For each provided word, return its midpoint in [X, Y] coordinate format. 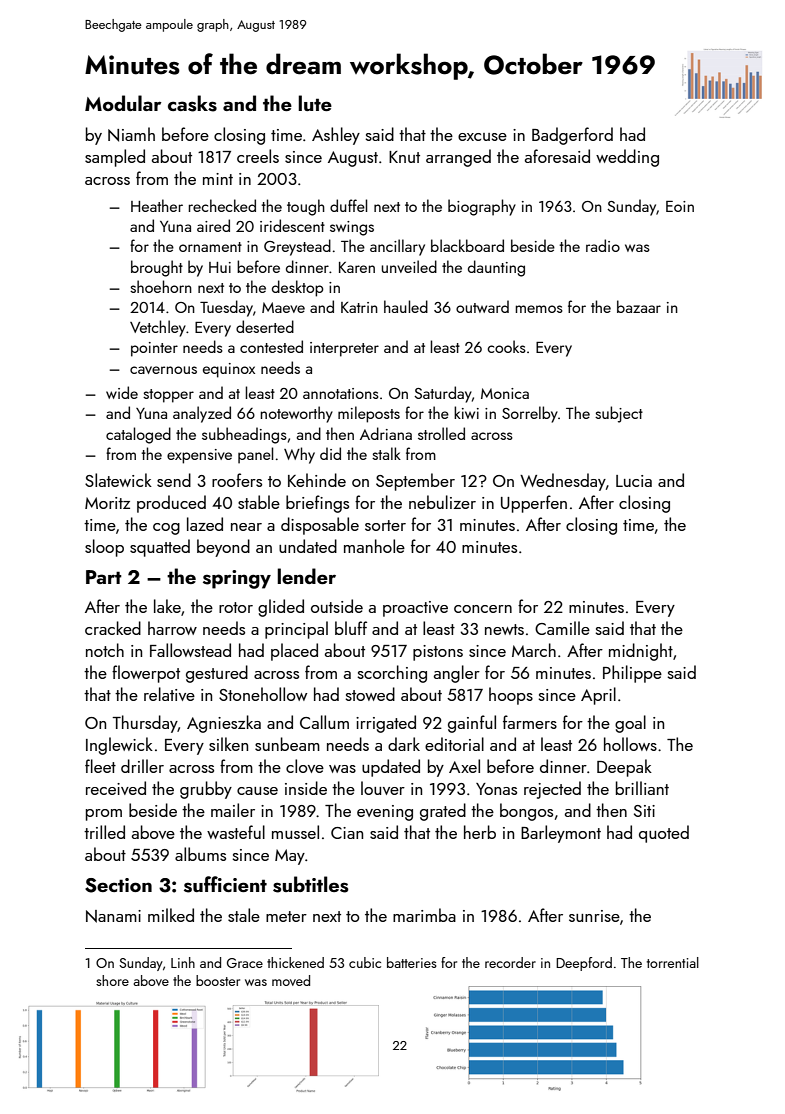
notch [105, 650]
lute [315, 103]
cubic [365, 962]
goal [630, 724]
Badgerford [572, 136]
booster [218, 980]
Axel [464, 766]
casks [192, 103]
